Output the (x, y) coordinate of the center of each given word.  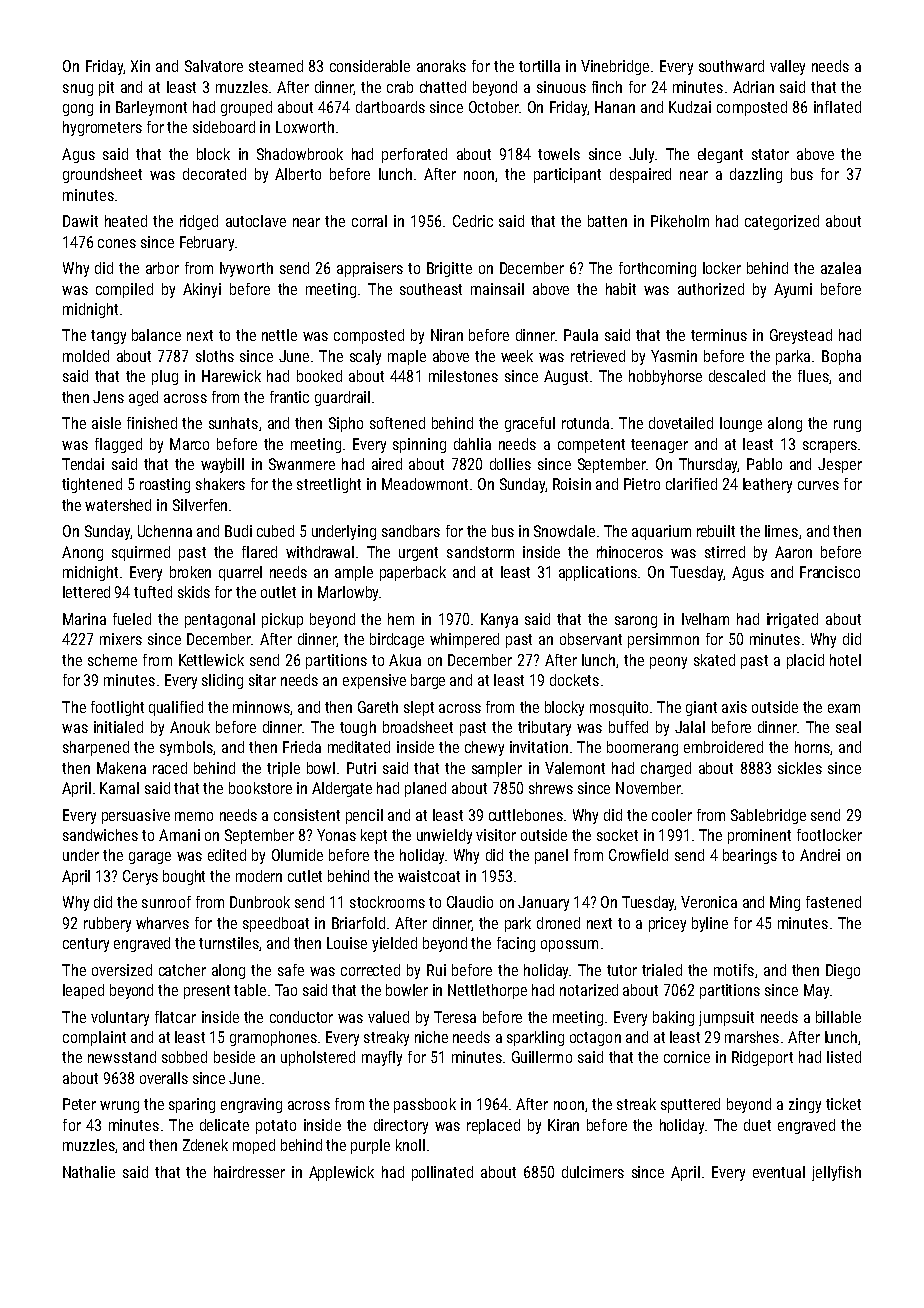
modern (259, 876)
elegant (720, 155)
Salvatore (214, 66)
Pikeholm (680, 221)
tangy (108, 337)
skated (714, 660)
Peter (79, 1104)
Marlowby (348, 593)
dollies (510, 464)
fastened (833, 902)
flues (813, 376)
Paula (581, 335)
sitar (262, 680)
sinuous (561, 87)
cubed (275, 531)
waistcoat (429, 876)
